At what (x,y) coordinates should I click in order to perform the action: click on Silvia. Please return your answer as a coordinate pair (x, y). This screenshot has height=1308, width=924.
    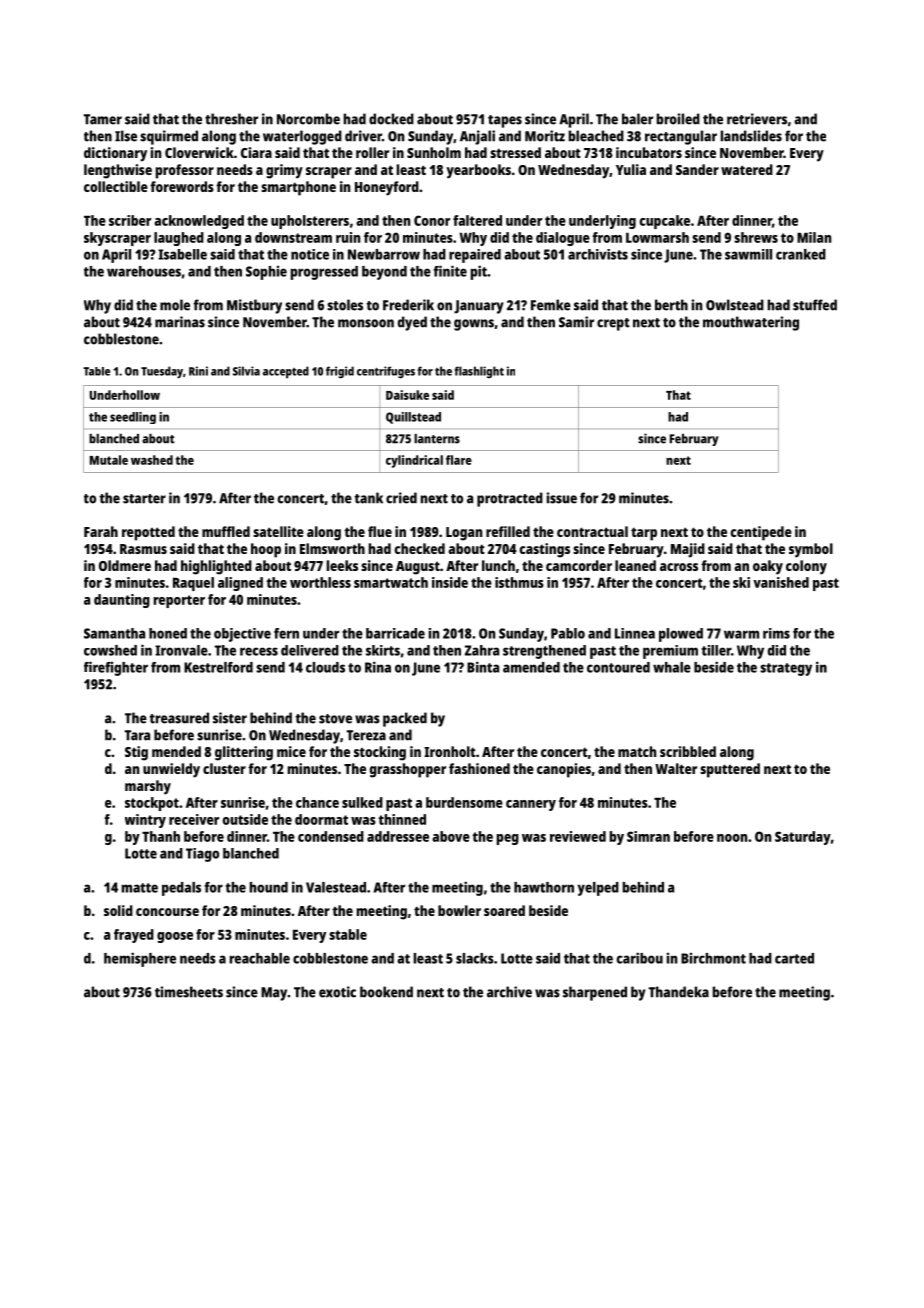
    Looking at the image, I should click on (246, 371).
